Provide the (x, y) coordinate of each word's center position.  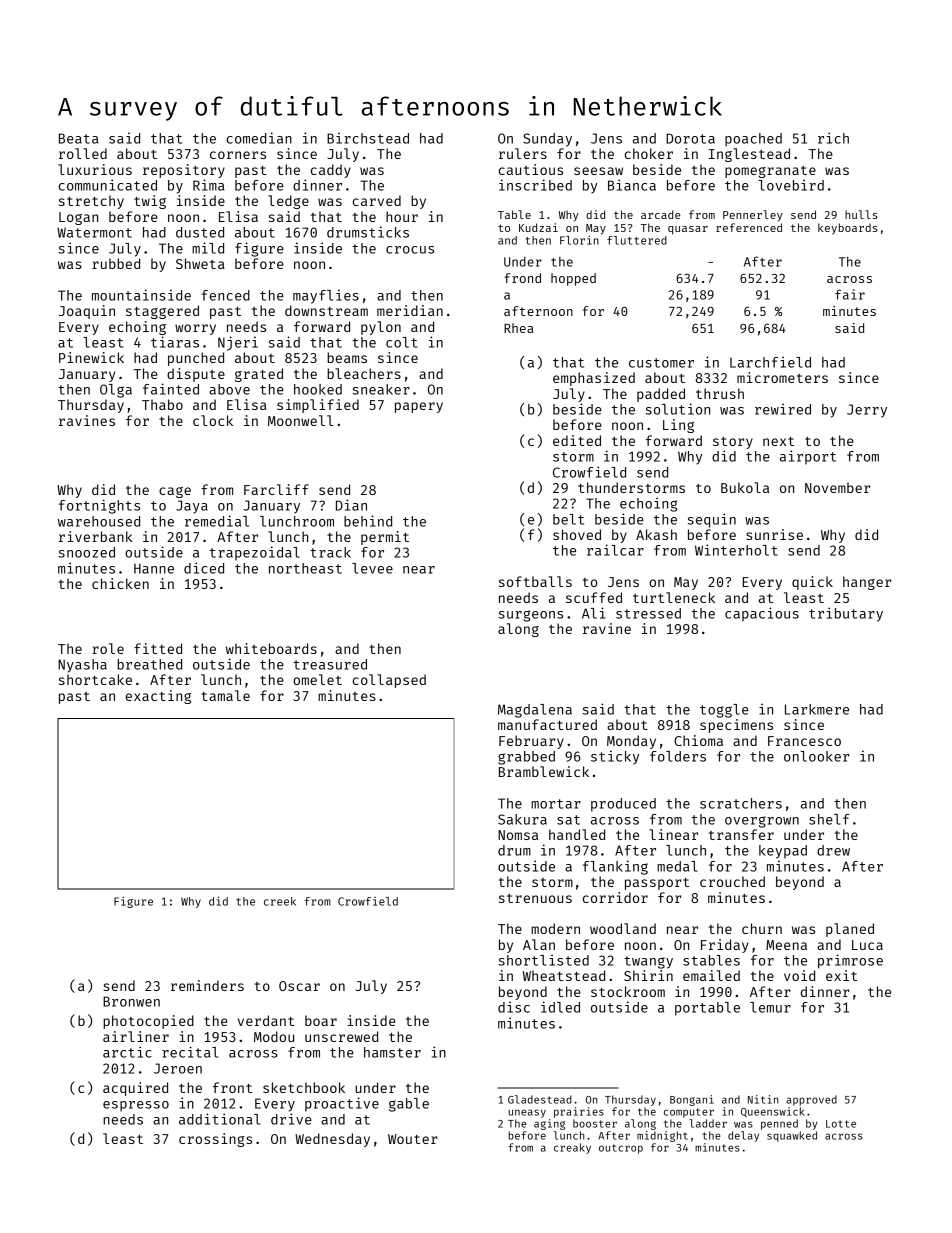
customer (661, 363)
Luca (867, 945)
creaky (572, 1148)
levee (372, 568)
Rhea (519, 328)
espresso (136, 1106)
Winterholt (736, 550)
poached (753, 140)
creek (280, 901)
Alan (539, 944)
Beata (78, 138)
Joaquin (87, 312)
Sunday (547, 140)
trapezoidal (255, 553)
